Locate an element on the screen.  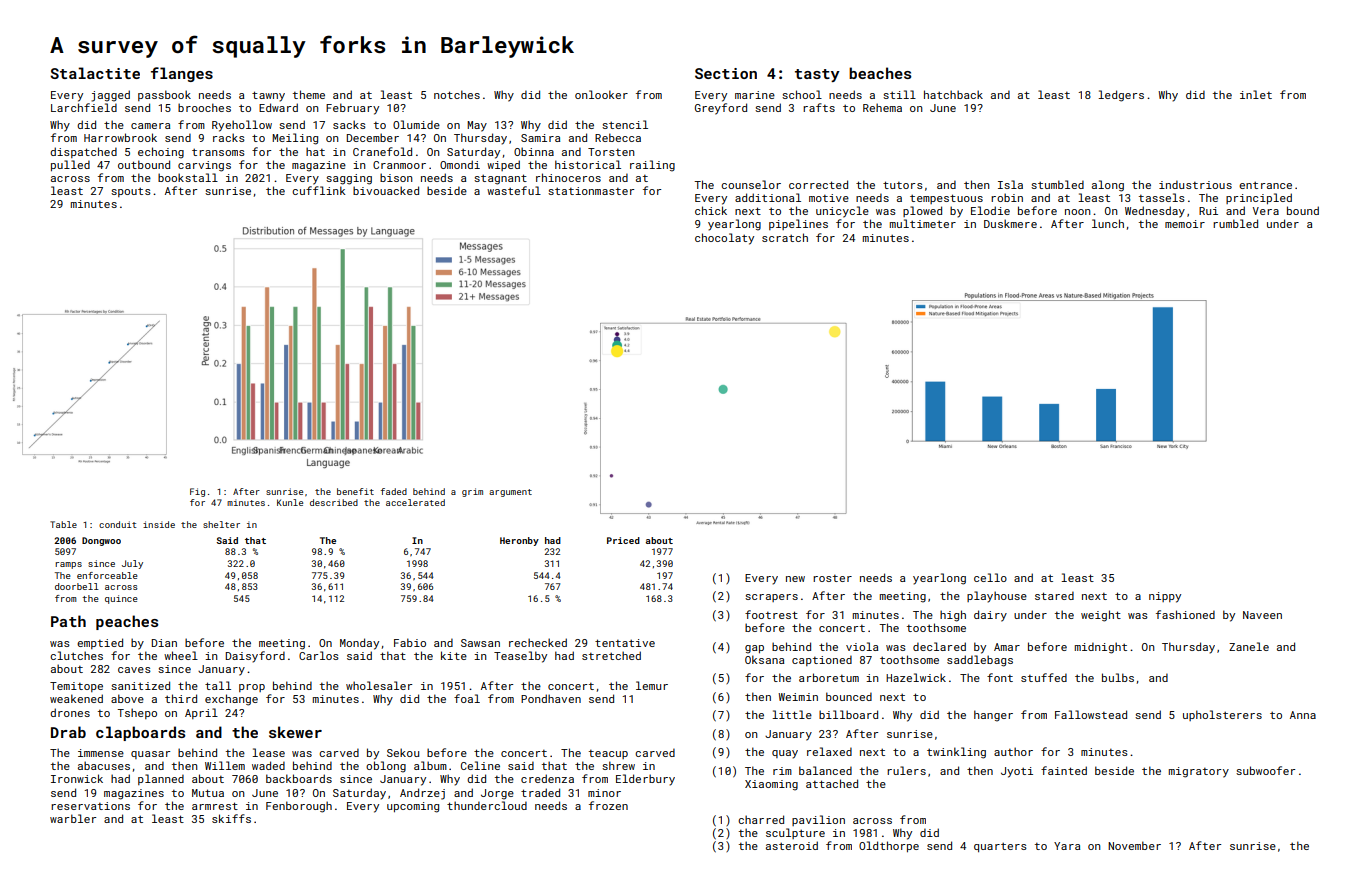
oblong is located at coordinates (386, 767).
